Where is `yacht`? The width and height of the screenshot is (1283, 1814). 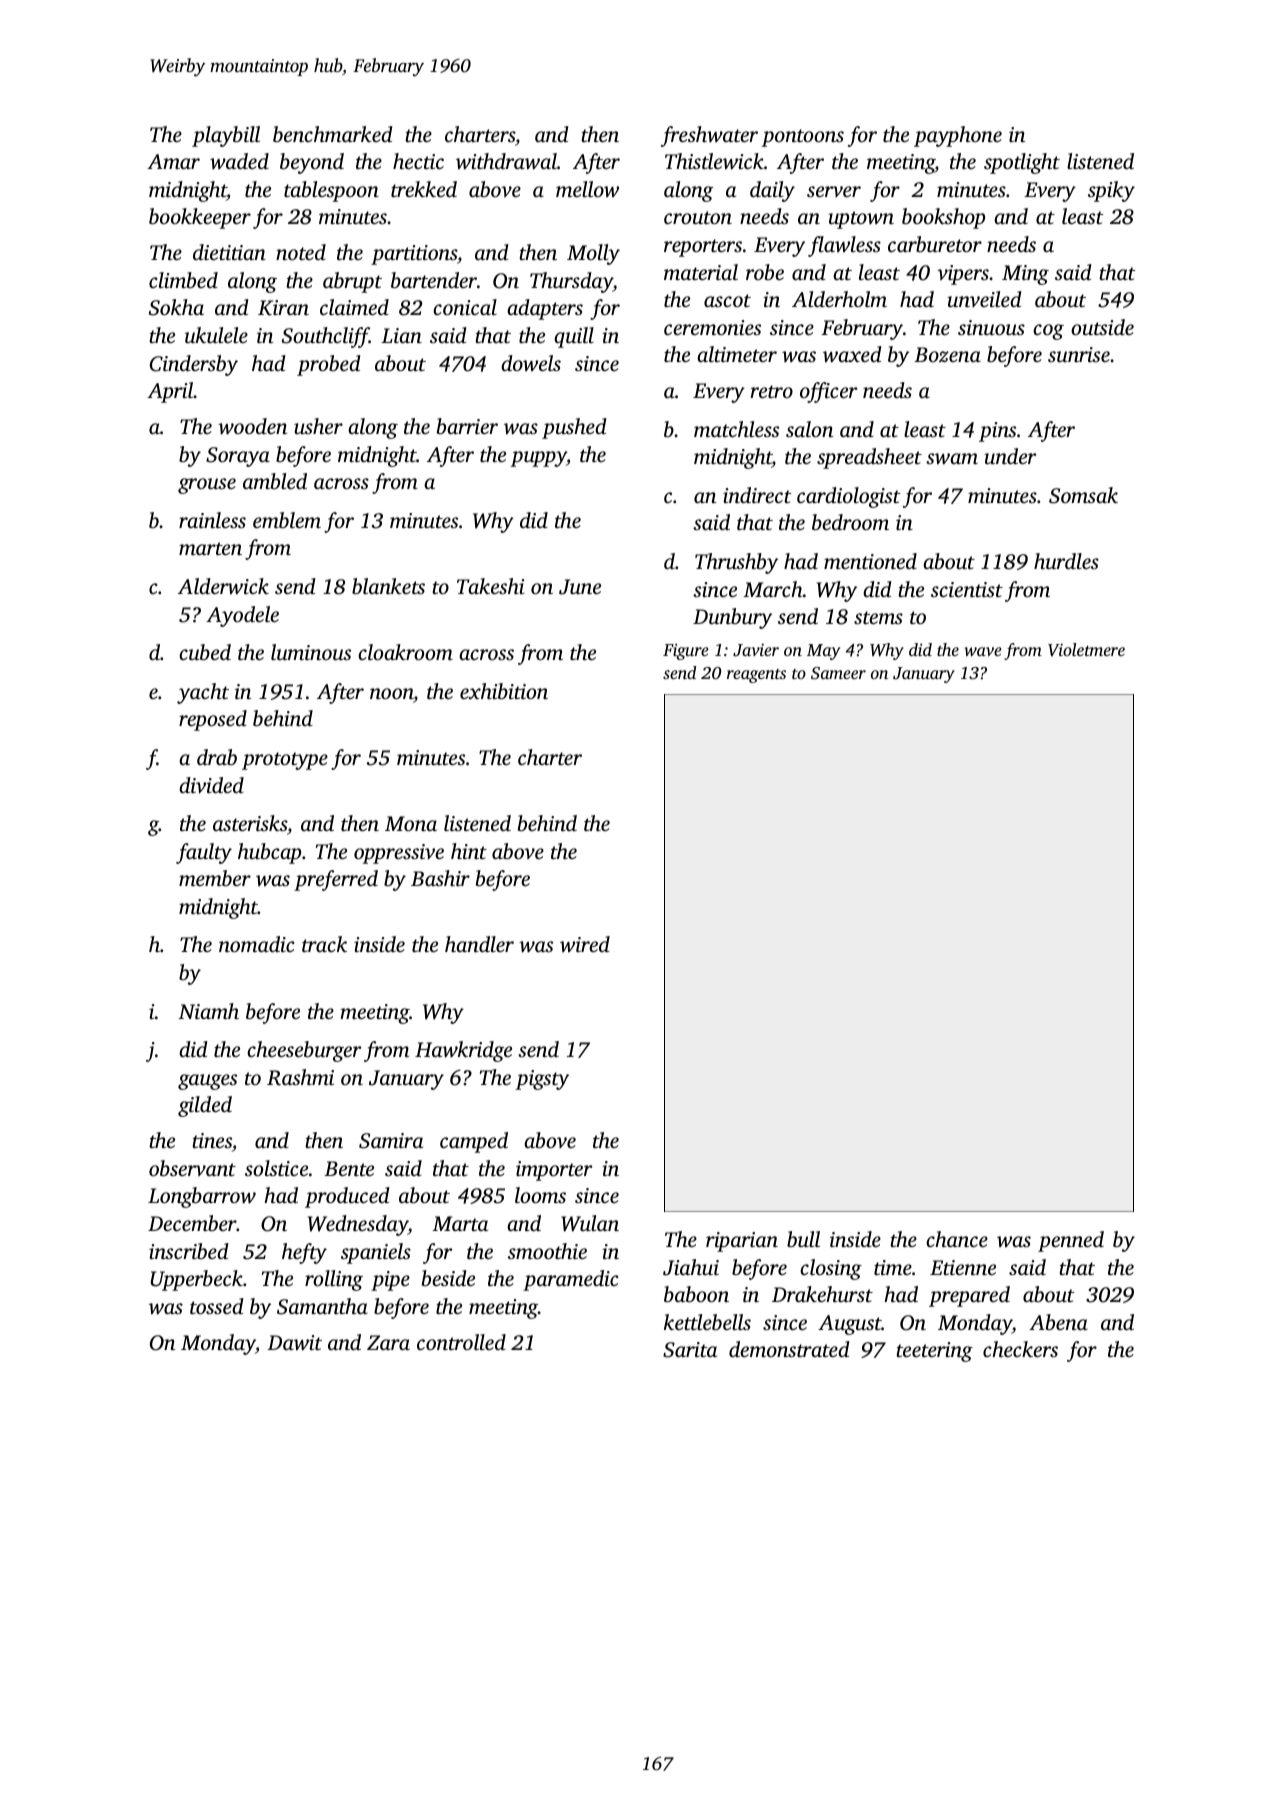
yacht is located at coordinates (203, 693).
